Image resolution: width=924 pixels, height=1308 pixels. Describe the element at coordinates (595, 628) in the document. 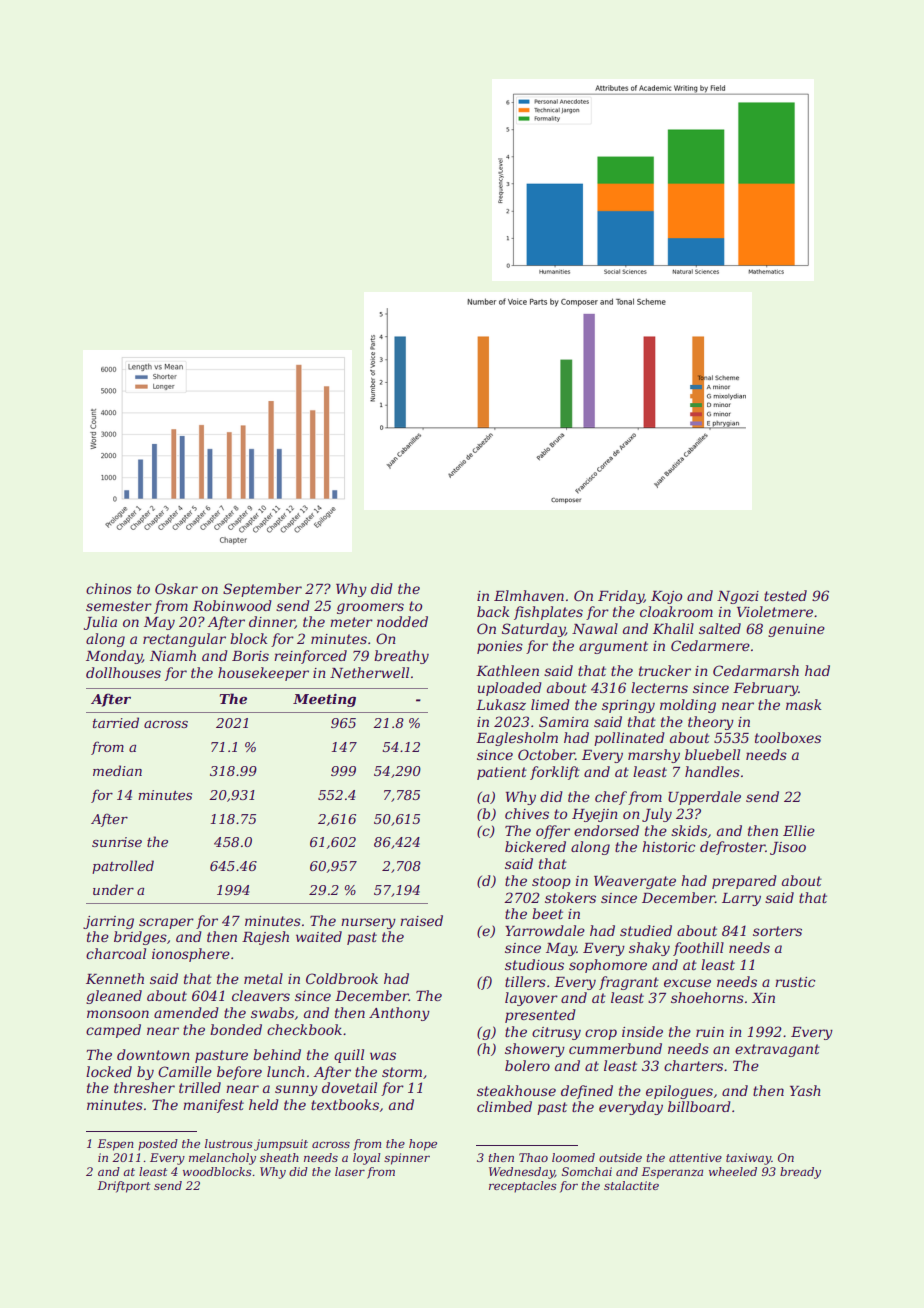

I see `Nawal` at that location.
